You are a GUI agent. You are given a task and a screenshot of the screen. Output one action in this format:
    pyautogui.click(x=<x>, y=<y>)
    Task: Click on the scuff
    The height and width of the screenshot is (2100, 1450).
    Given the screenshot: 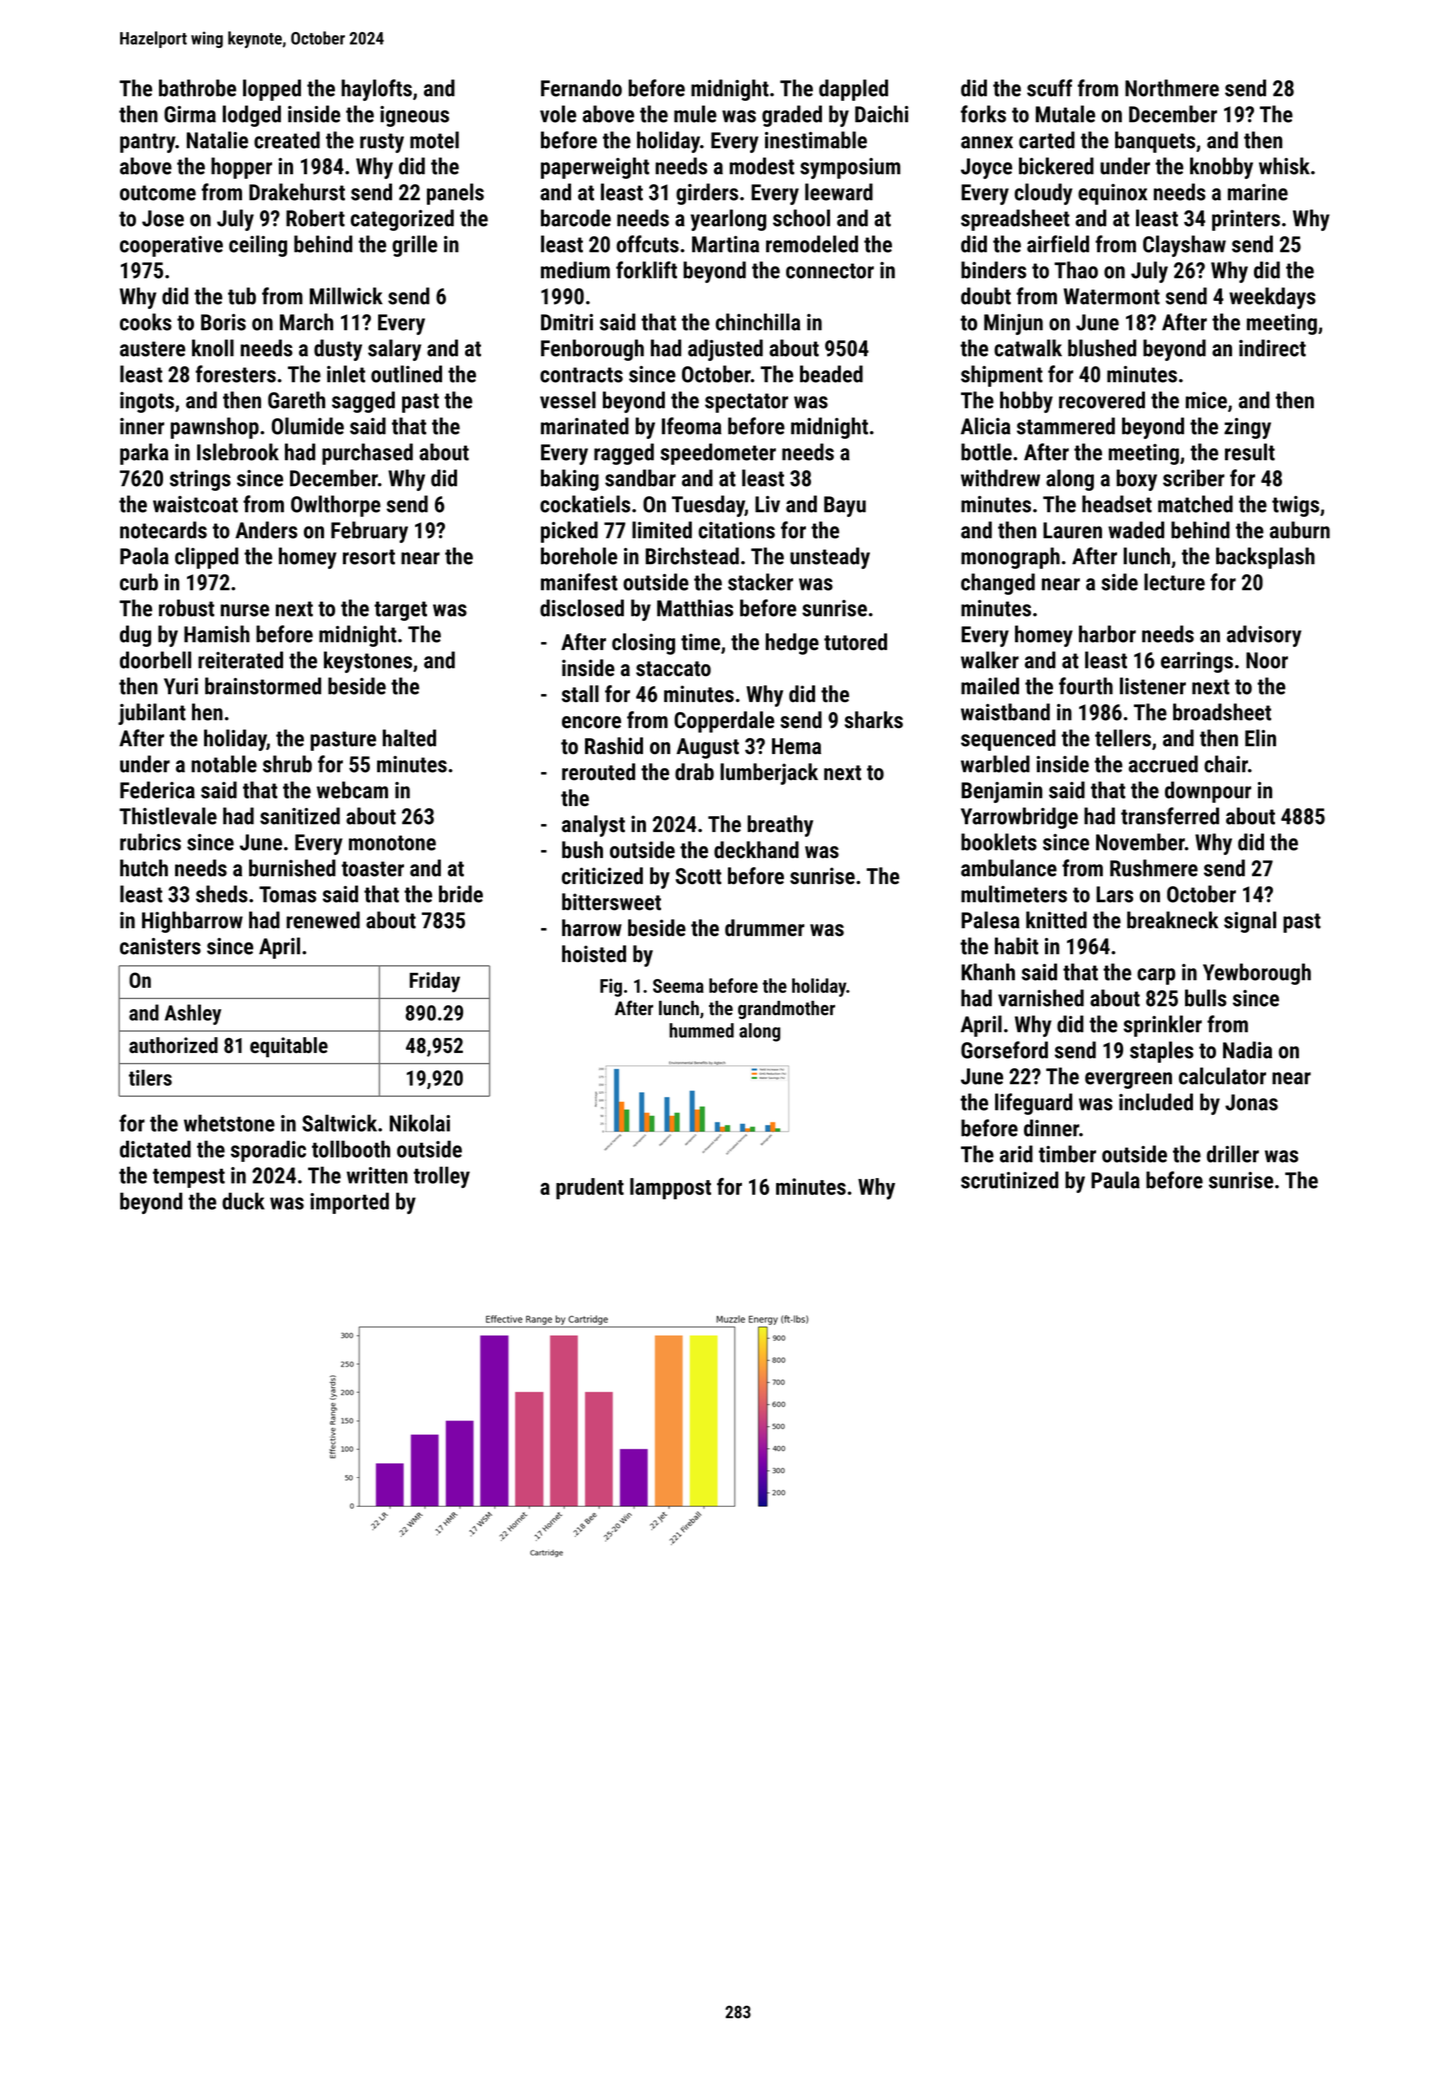 What is the action you would take?
    pyautogui.click(x=1049, y=88)
